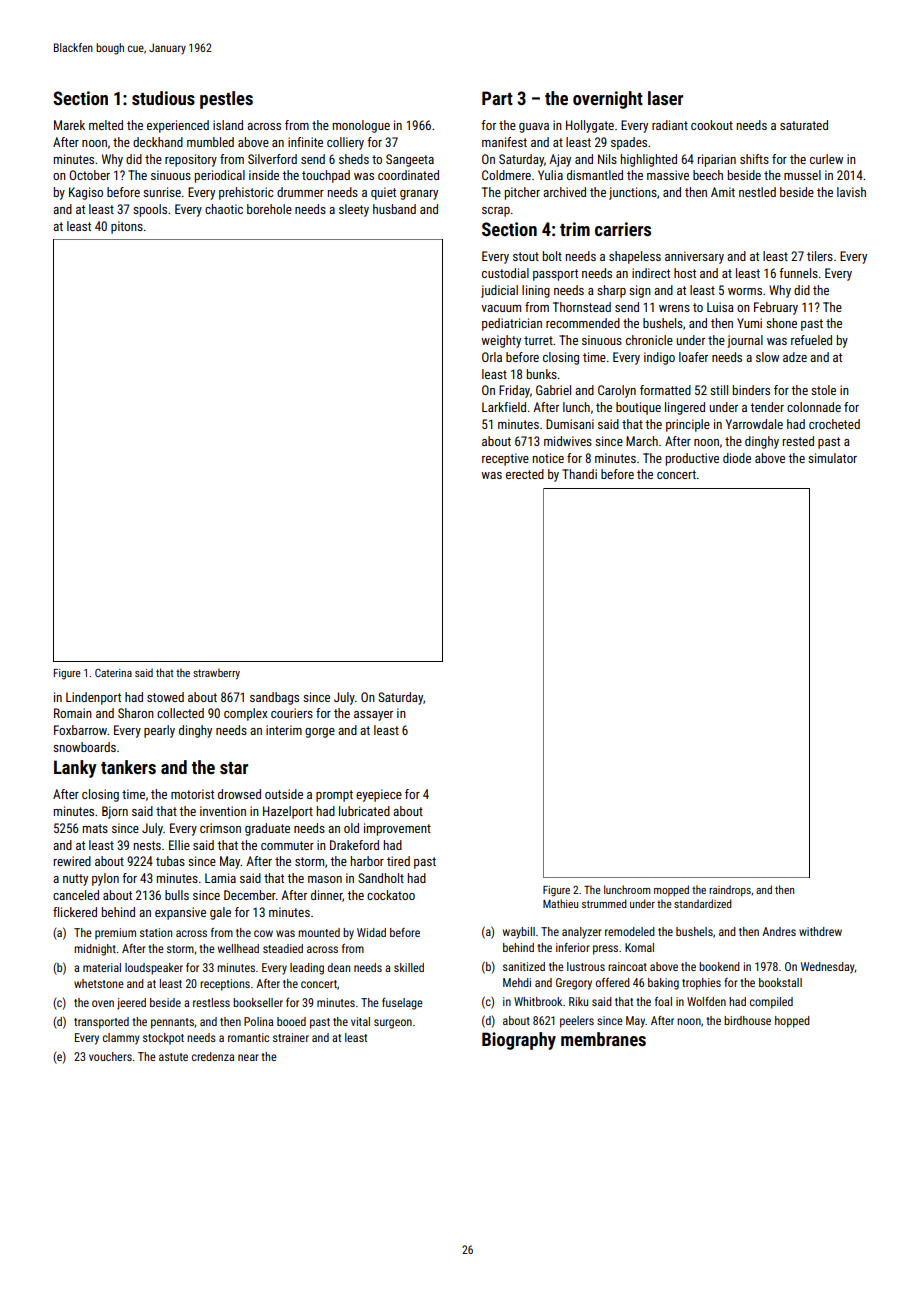 This screenshot has height=1308, width=924. I want to click on whetstone, so click(99, 983).
